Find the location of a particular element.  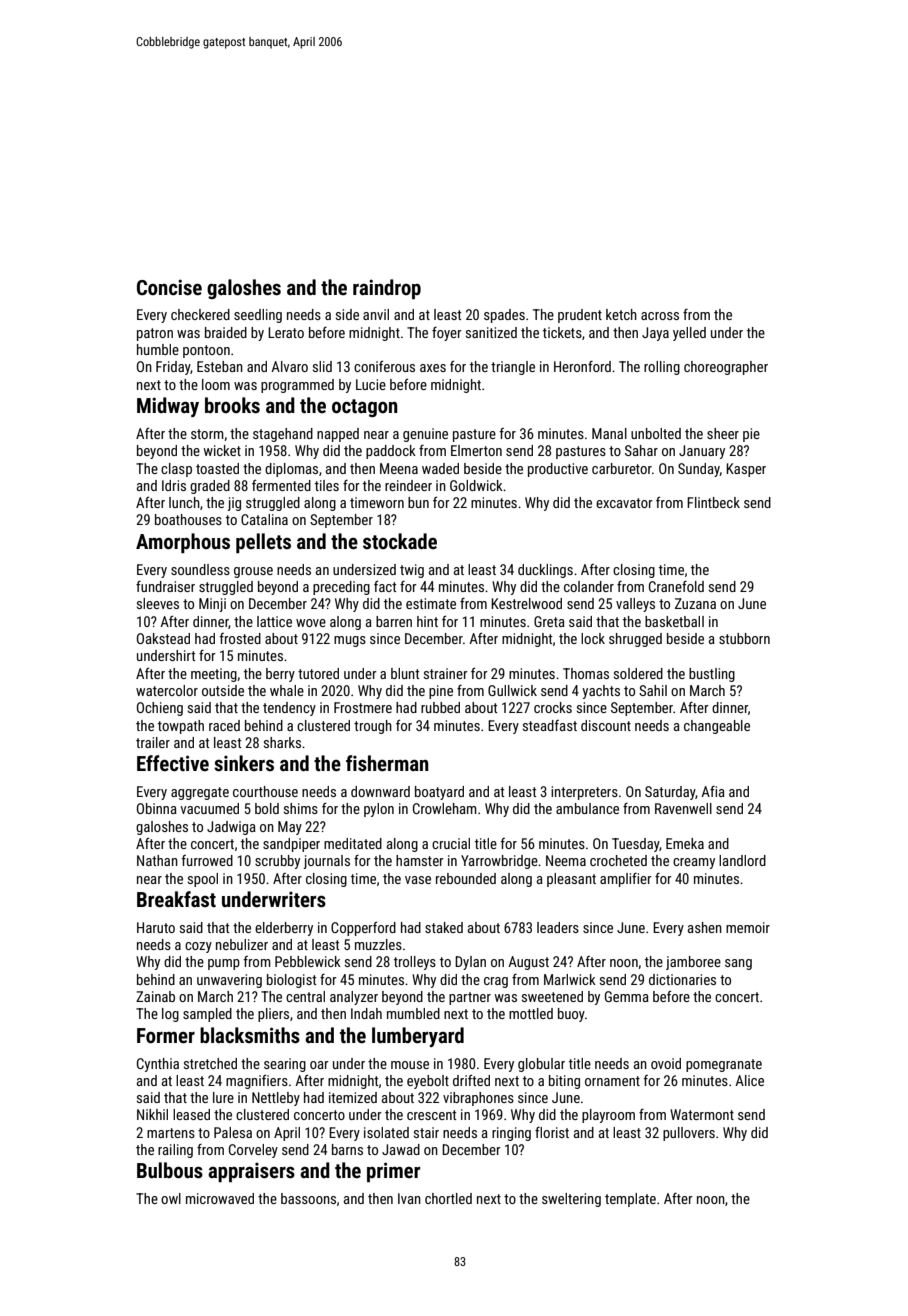

ketch is located at coordinates (621, 314).
